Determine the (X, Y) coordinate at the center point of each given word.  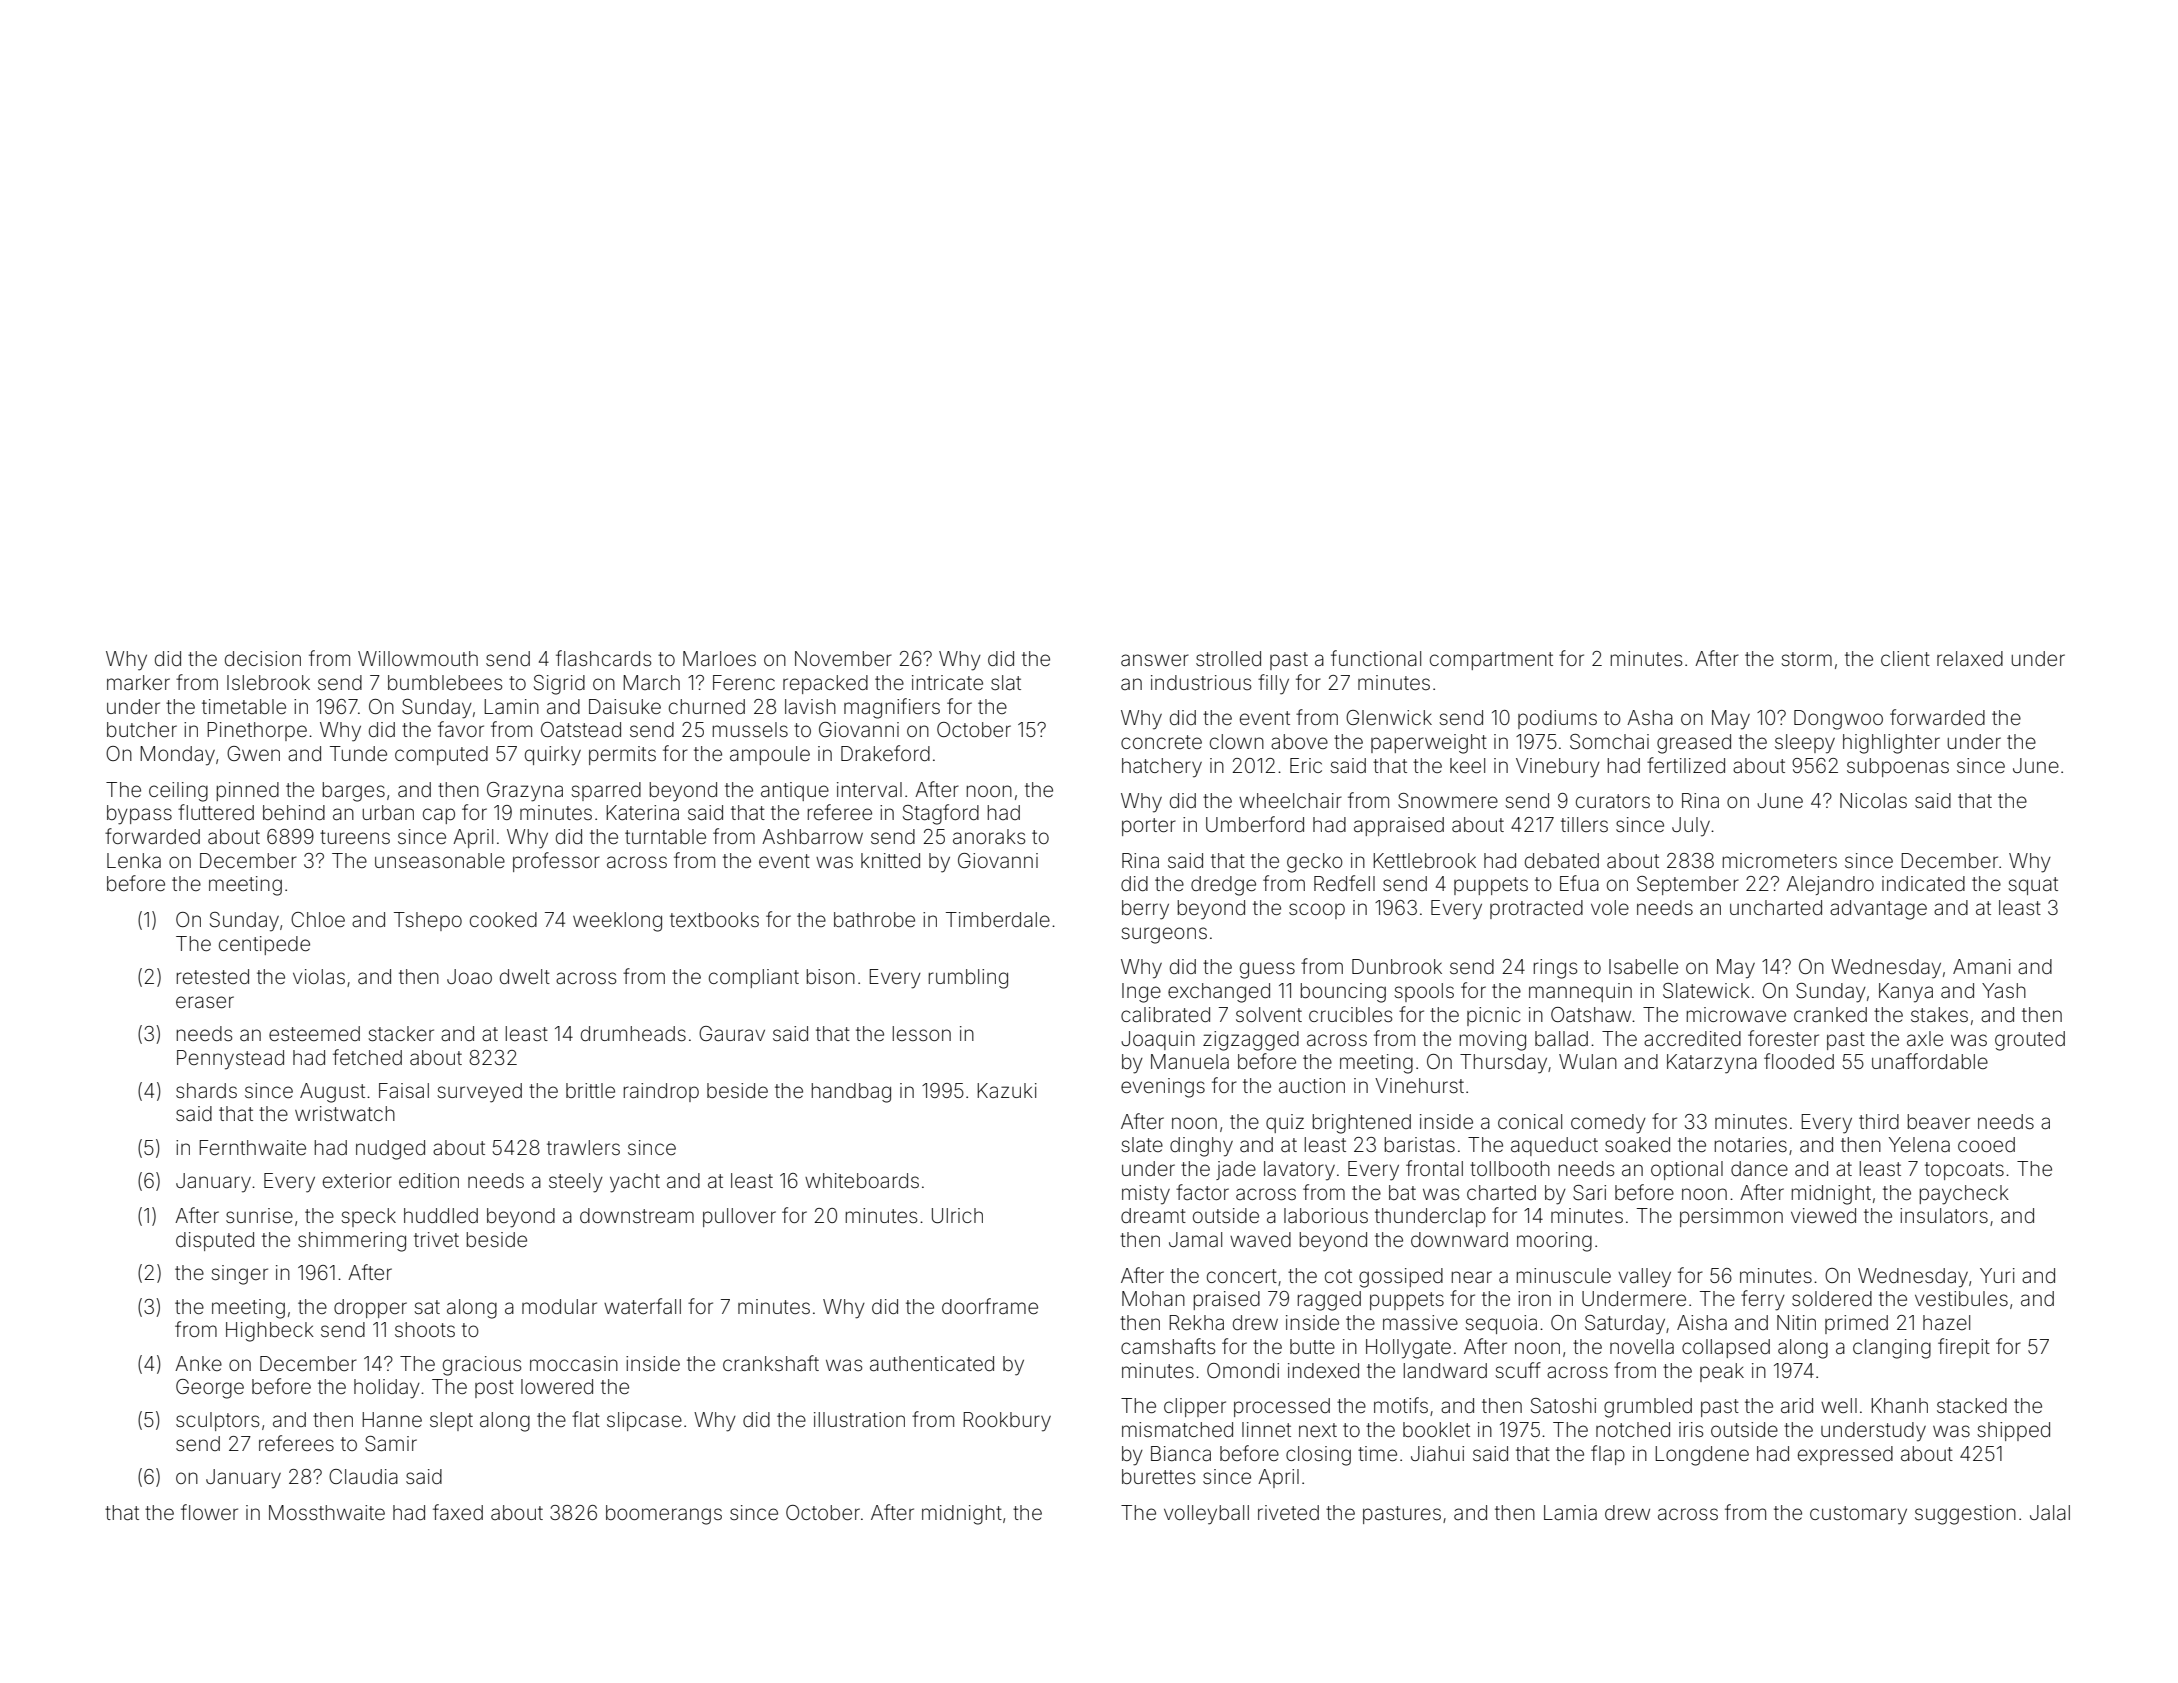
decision (263, 658)
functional (1376, 658)
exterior (357, 1180)
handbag (851, 1093)
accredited (1692, 1038)
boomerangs (664, 1515)
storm (1806, 659)
